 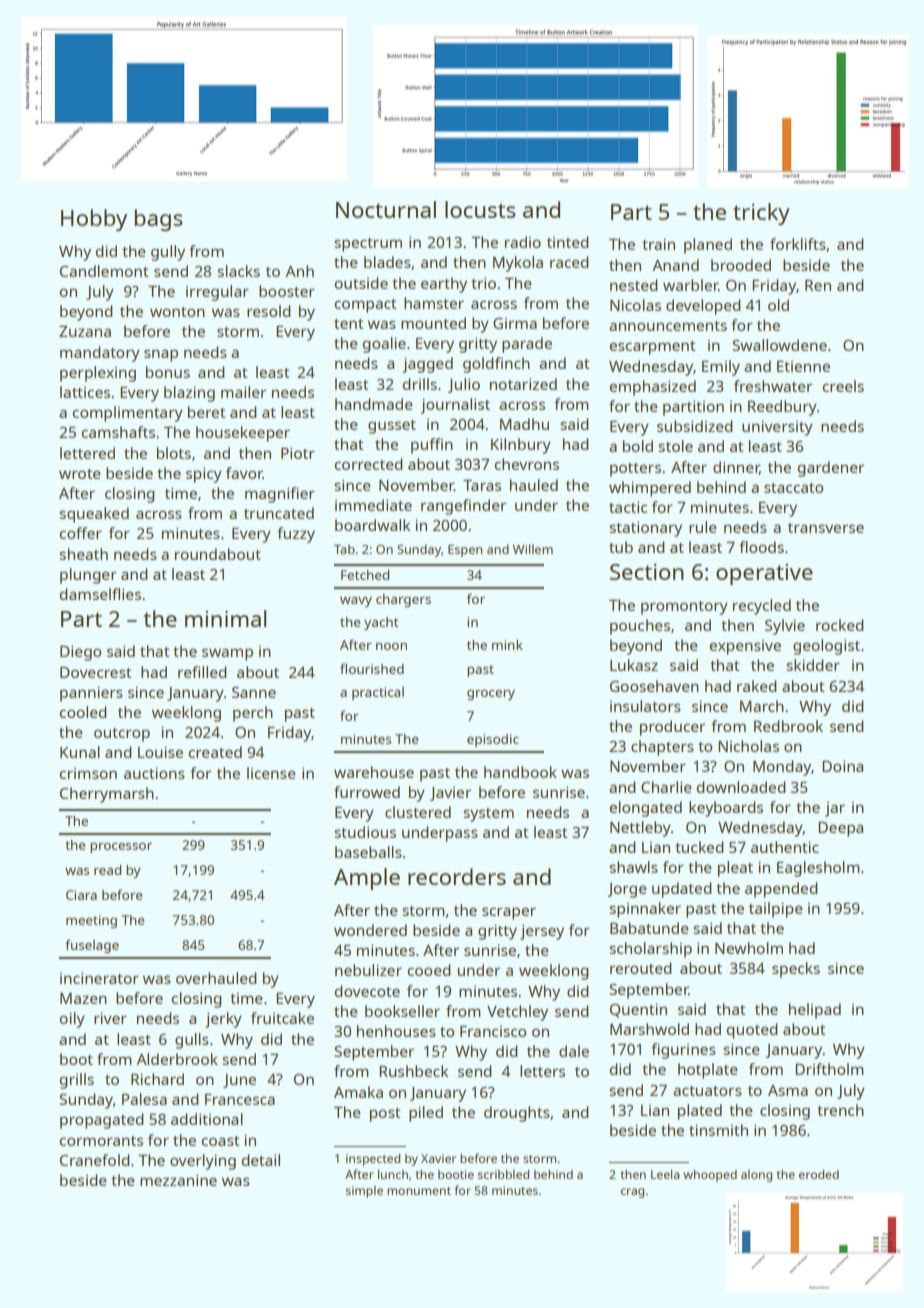 I want to click on meeting, so click(x=91, y=921).
